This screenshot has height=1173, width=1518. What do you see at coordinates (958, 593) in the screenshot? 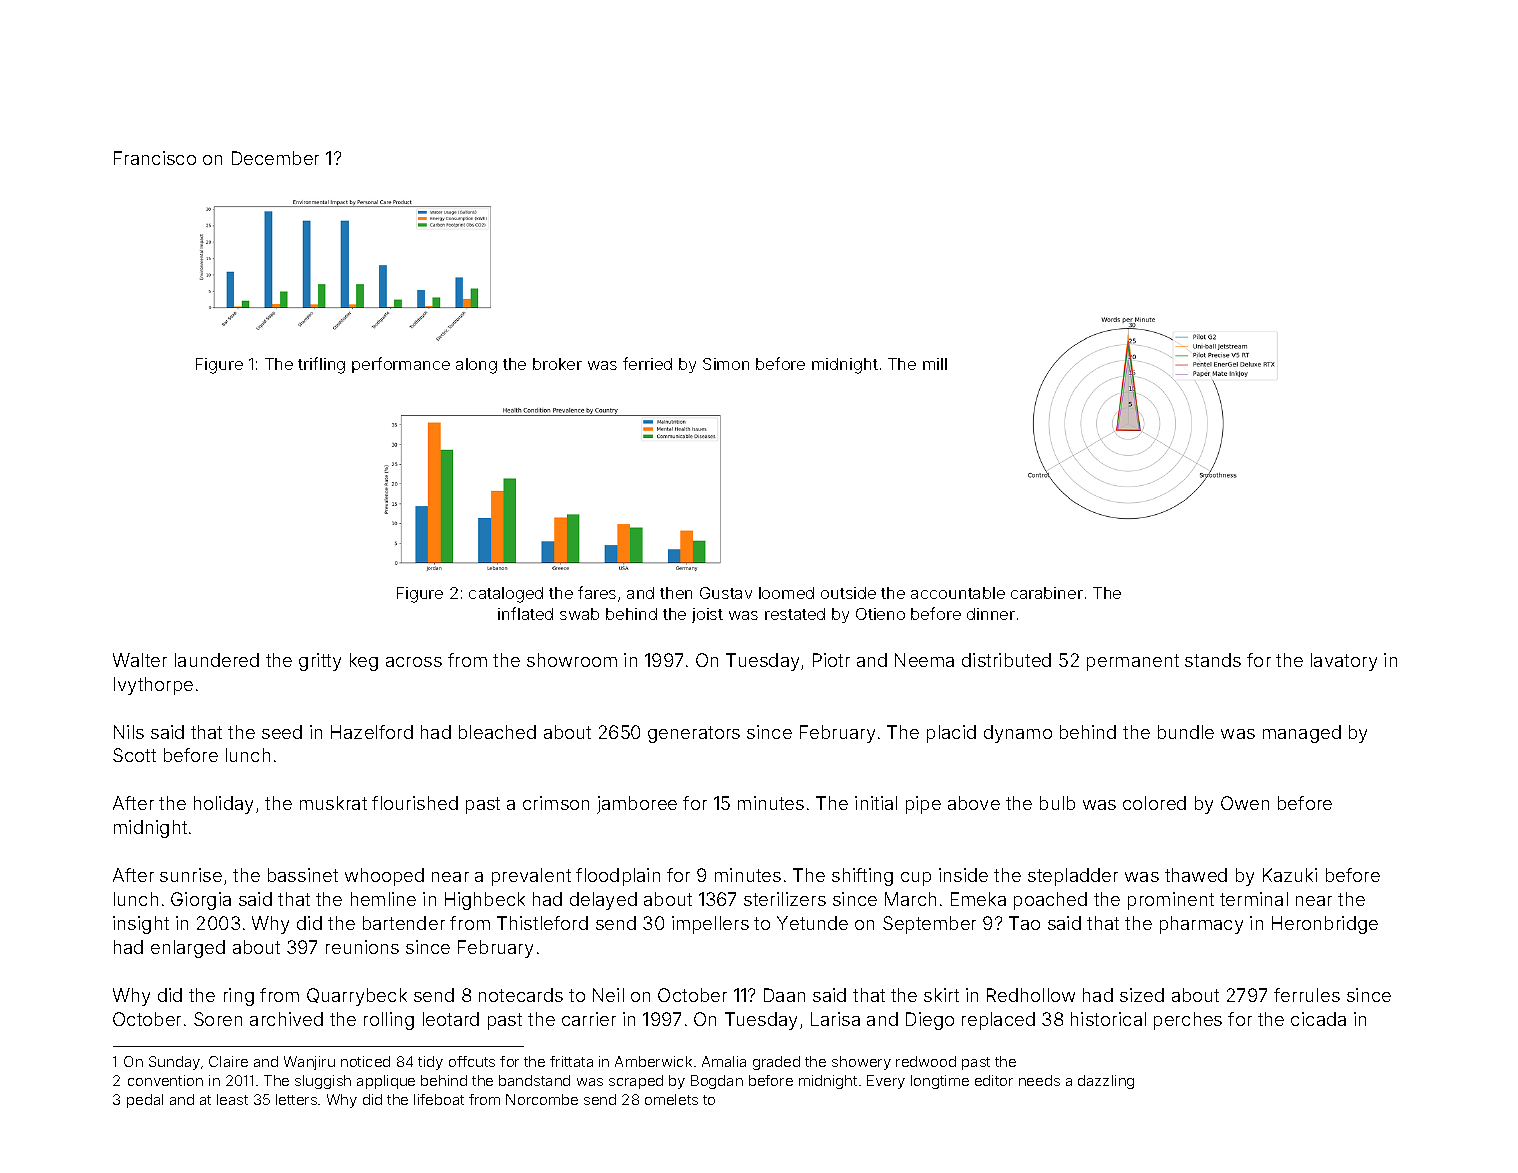
I see `accountable` at bounding box center [958, 593].
